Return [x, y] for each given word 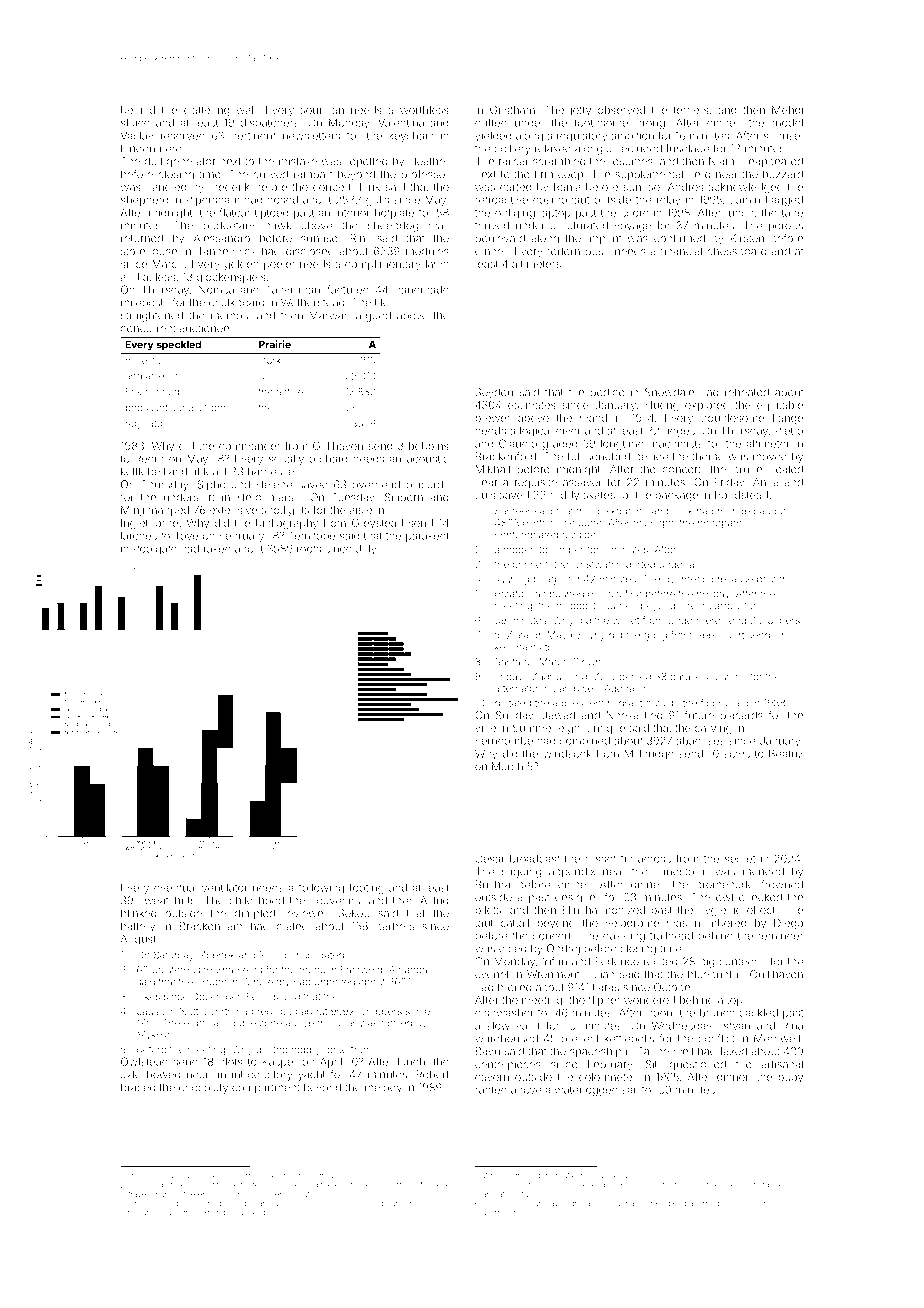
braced [138, 1087]
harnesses [274, 471]
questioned [698, 1065]
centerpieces [508, 1065]
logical [536, 431]
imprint [604, 240]
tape [792, 214]
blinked [138, 913]
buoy [791, 1078]
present [580, 1039]
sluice [135, 122]
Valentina [401, 122]
